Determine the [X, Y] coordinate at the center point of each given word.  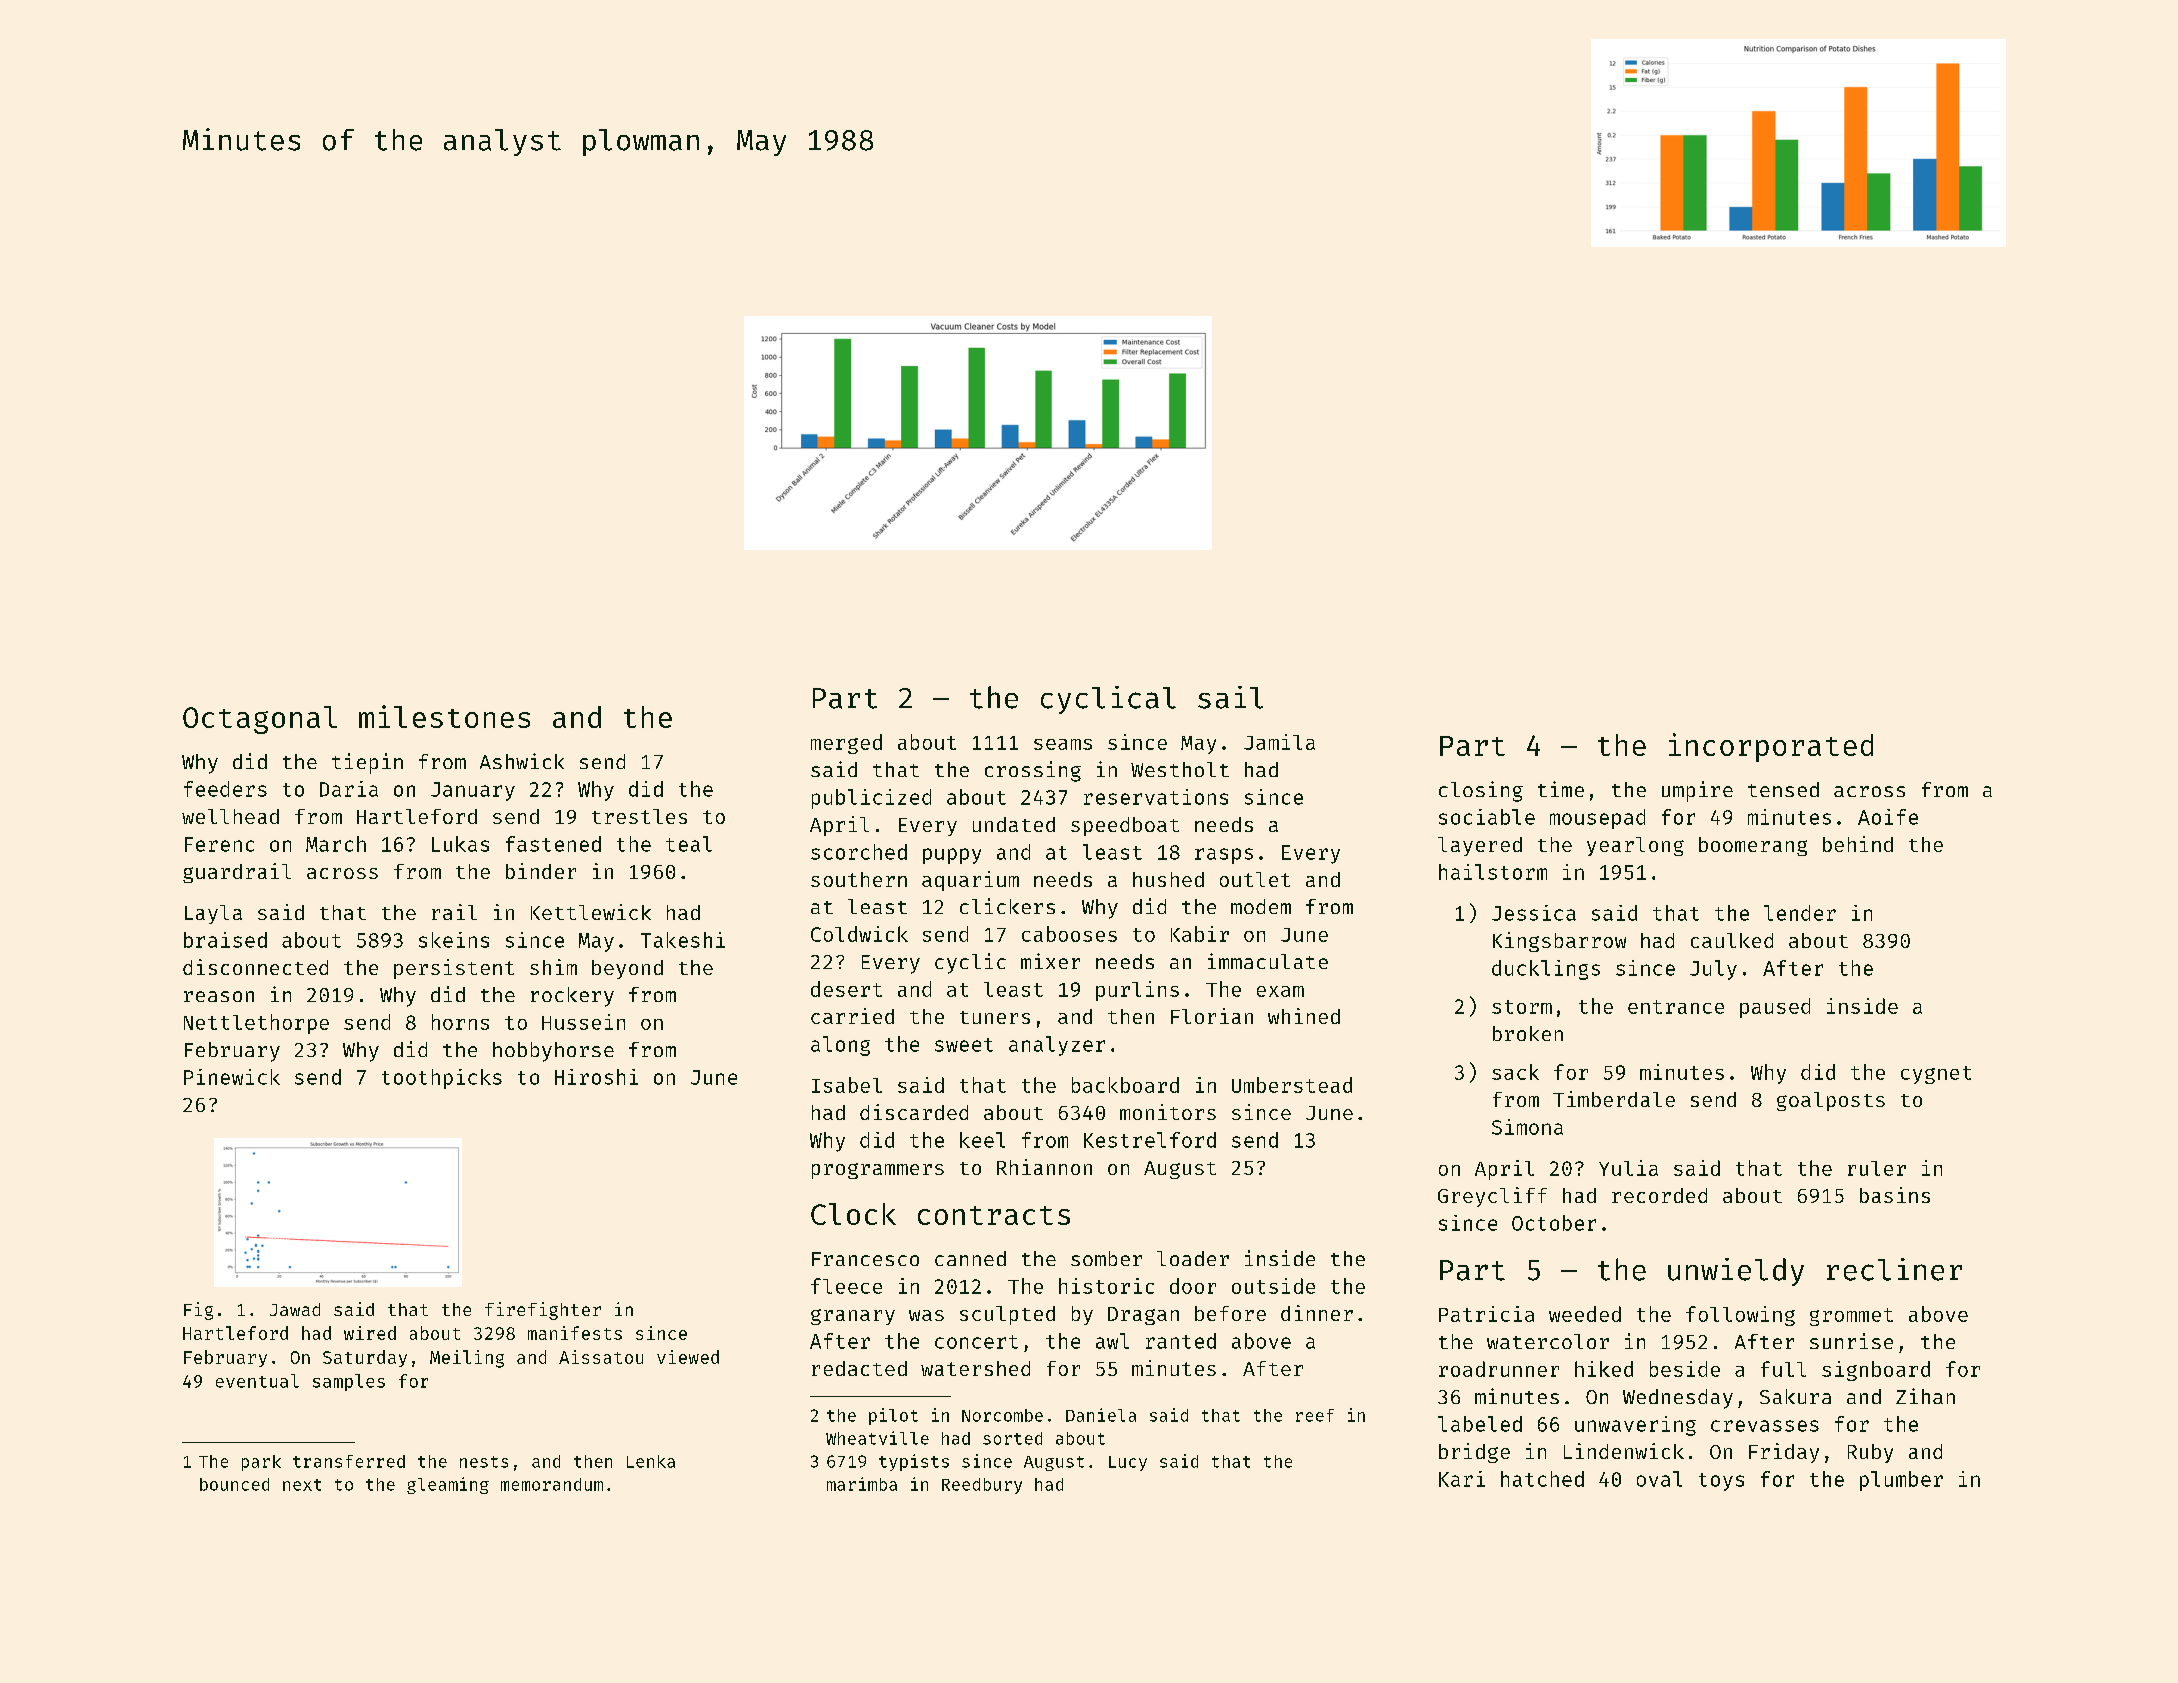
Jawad [295, 1309]
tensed [1783, 789]
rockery [572, 997]
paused [1775, 1008]
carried [852, 1016]
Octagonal [260, 720]
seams [1063, 744]
